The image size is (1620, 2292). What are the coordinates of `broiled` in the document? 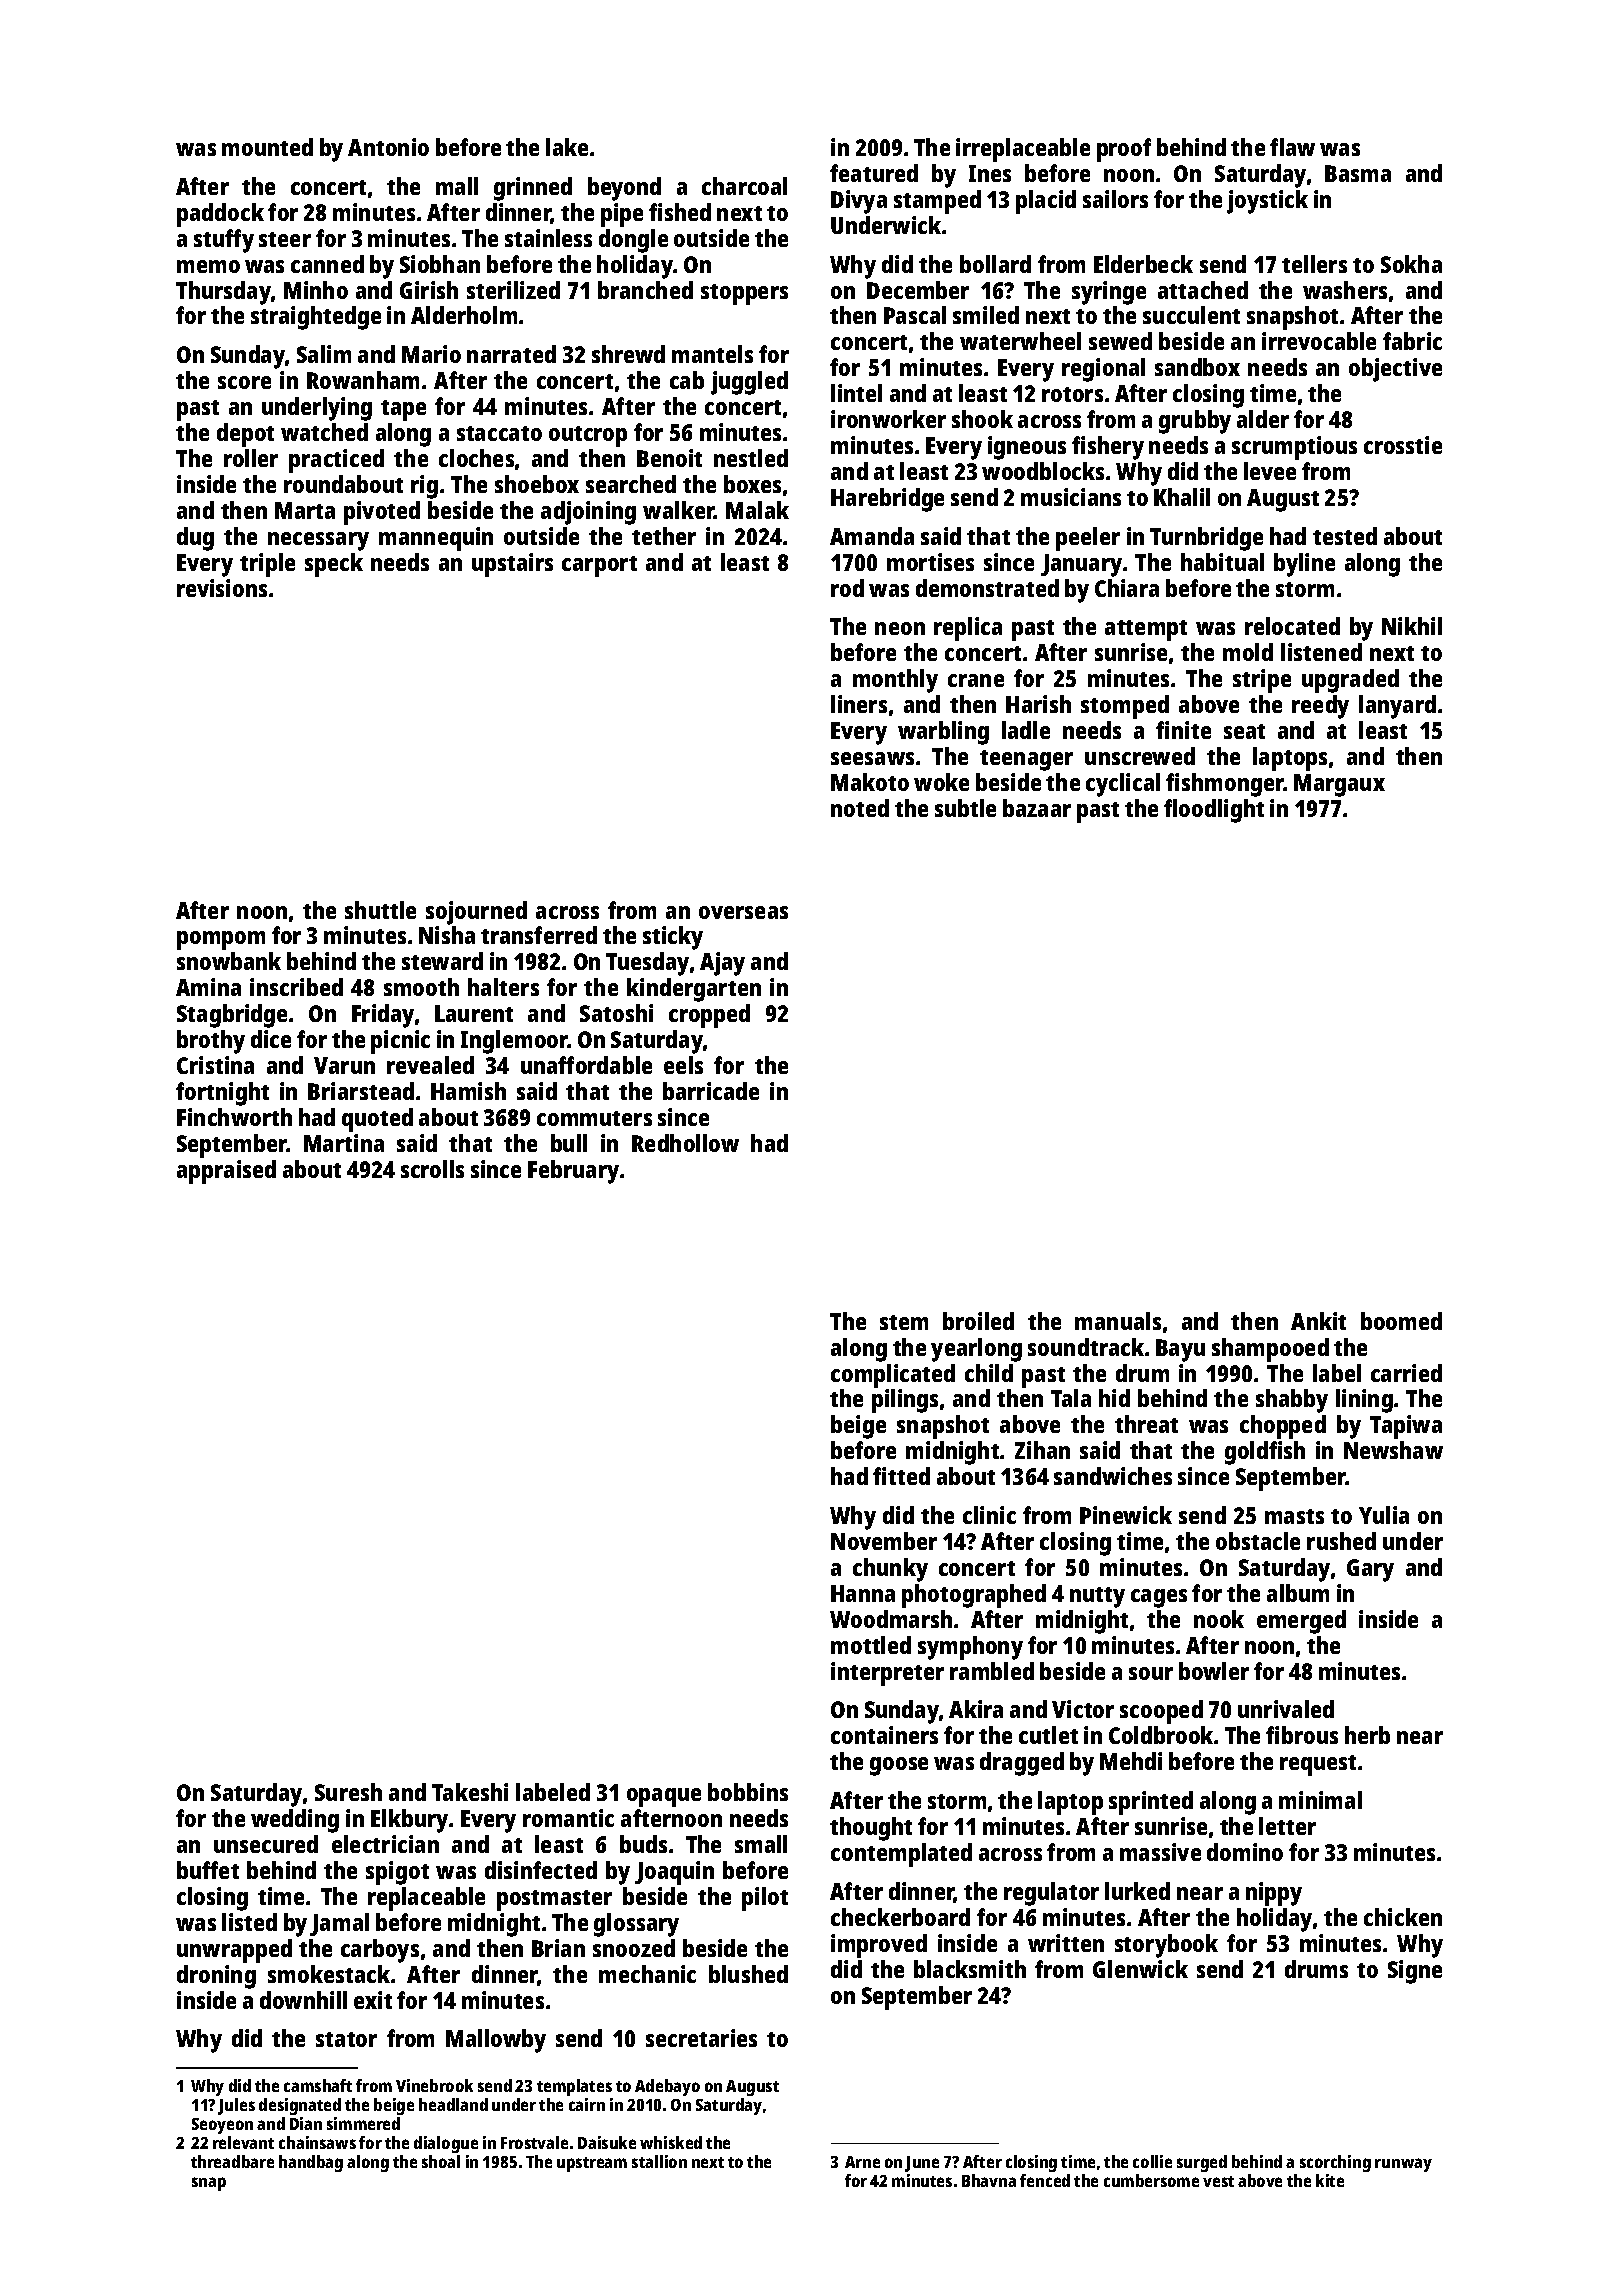 It's located at (978, 1321).
